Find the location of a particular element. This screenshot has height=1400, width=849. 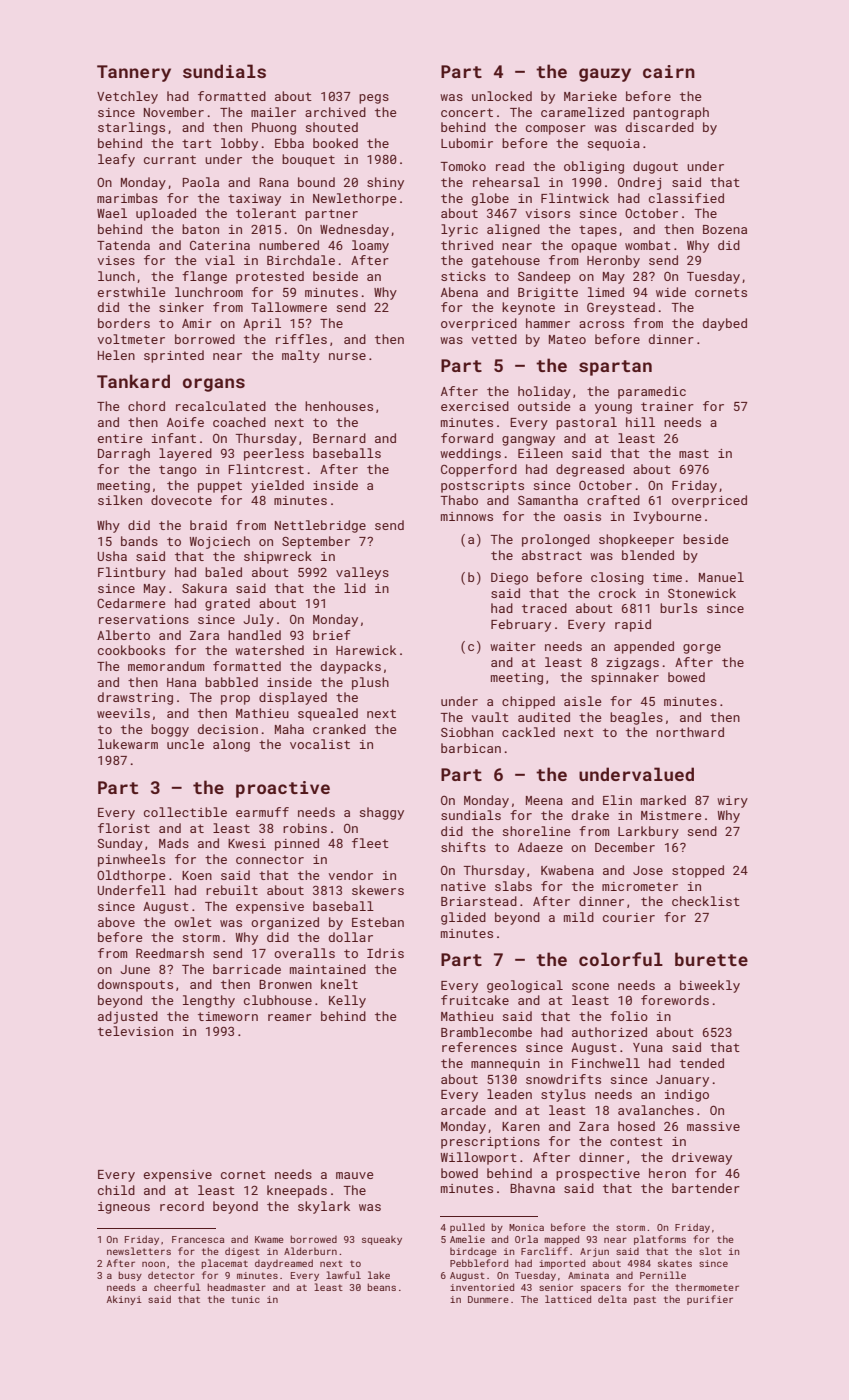

Akinyi is located at coordinates (124, 1300).
